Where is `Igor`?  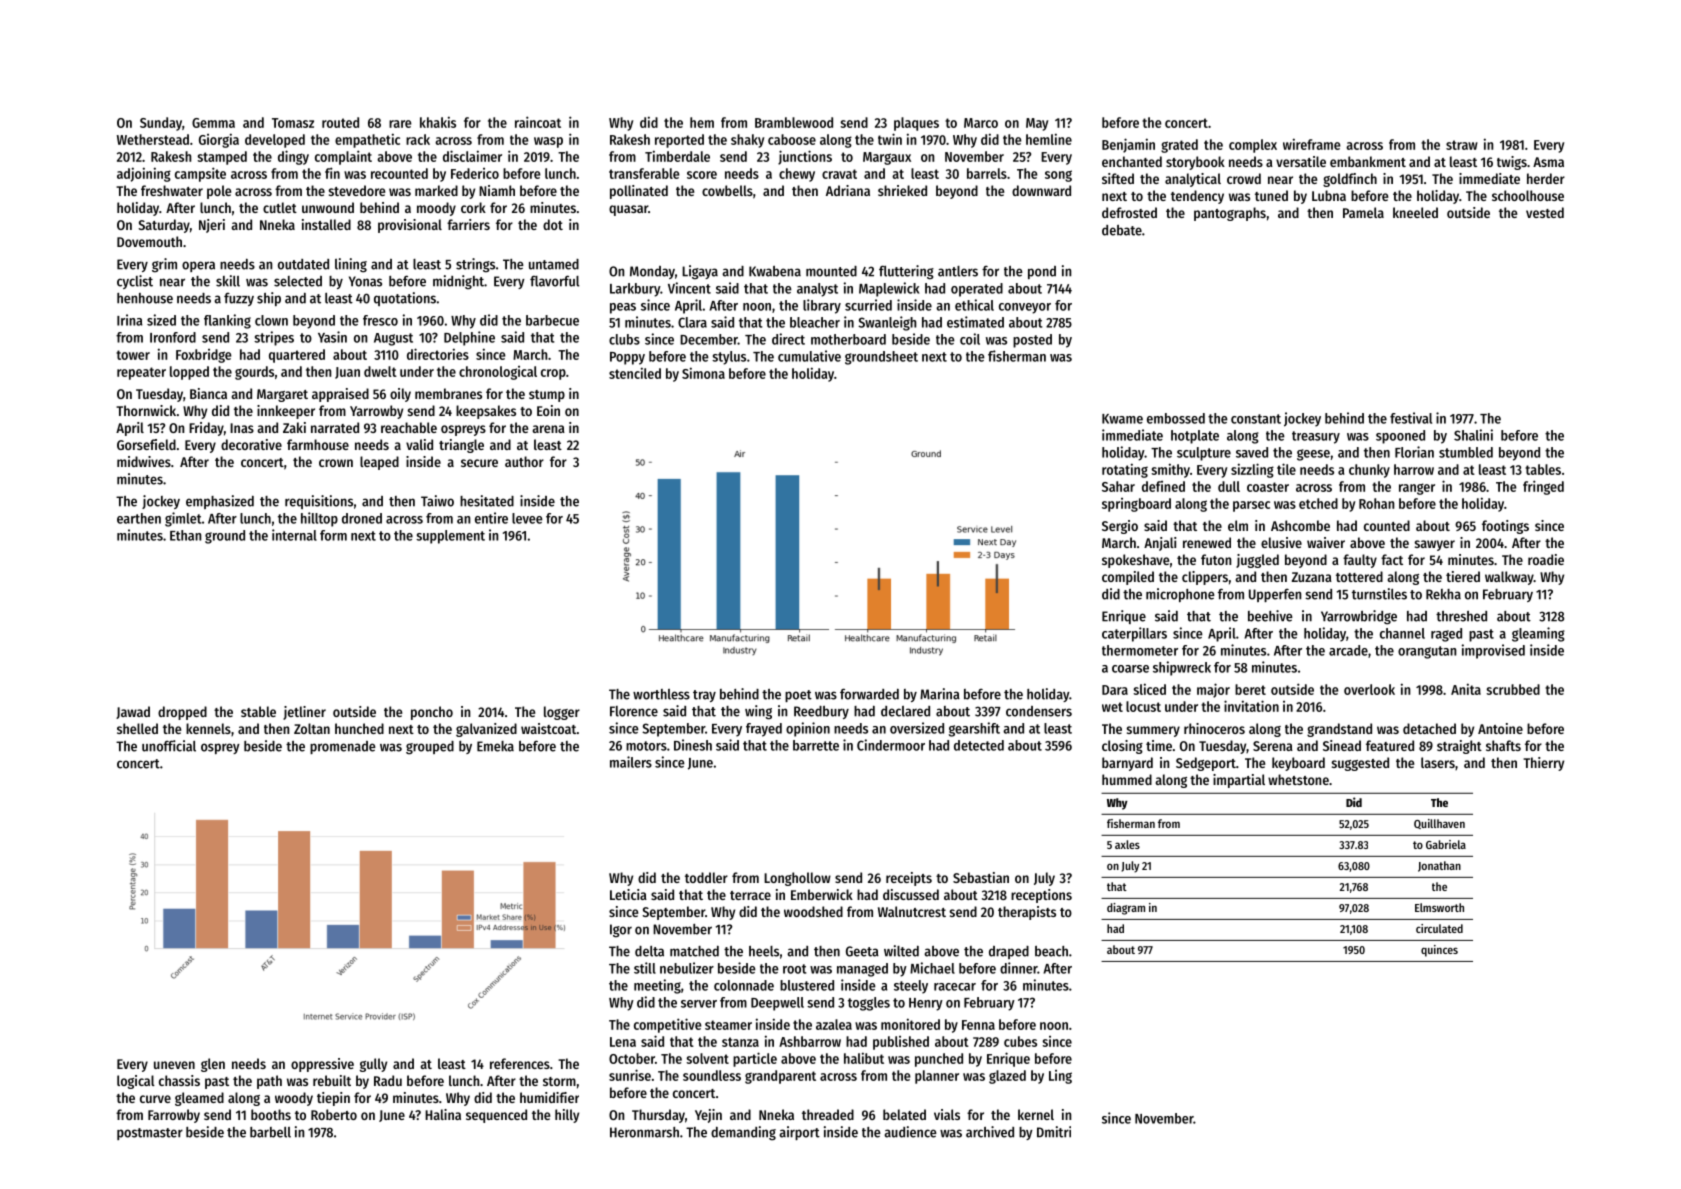
Igor is located at coordinates (621, 931).
